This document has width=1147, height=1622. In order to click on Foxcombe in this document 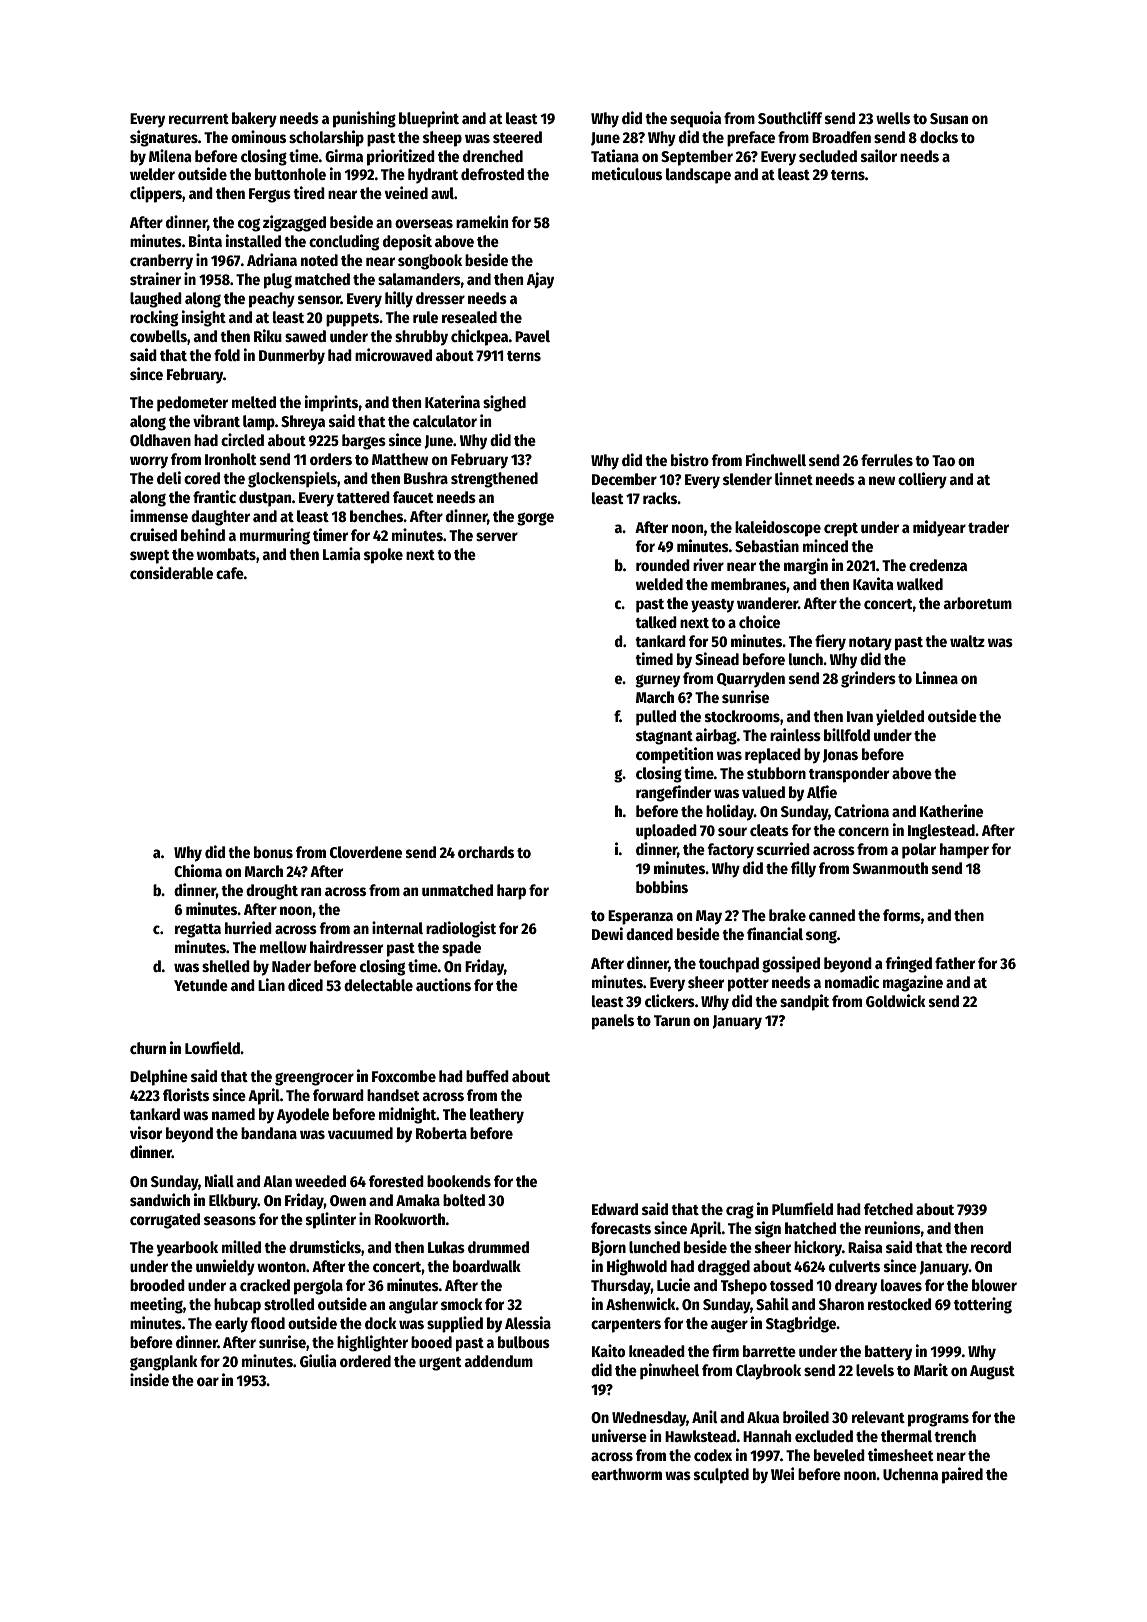, I will do `click(404, 1076)`.
